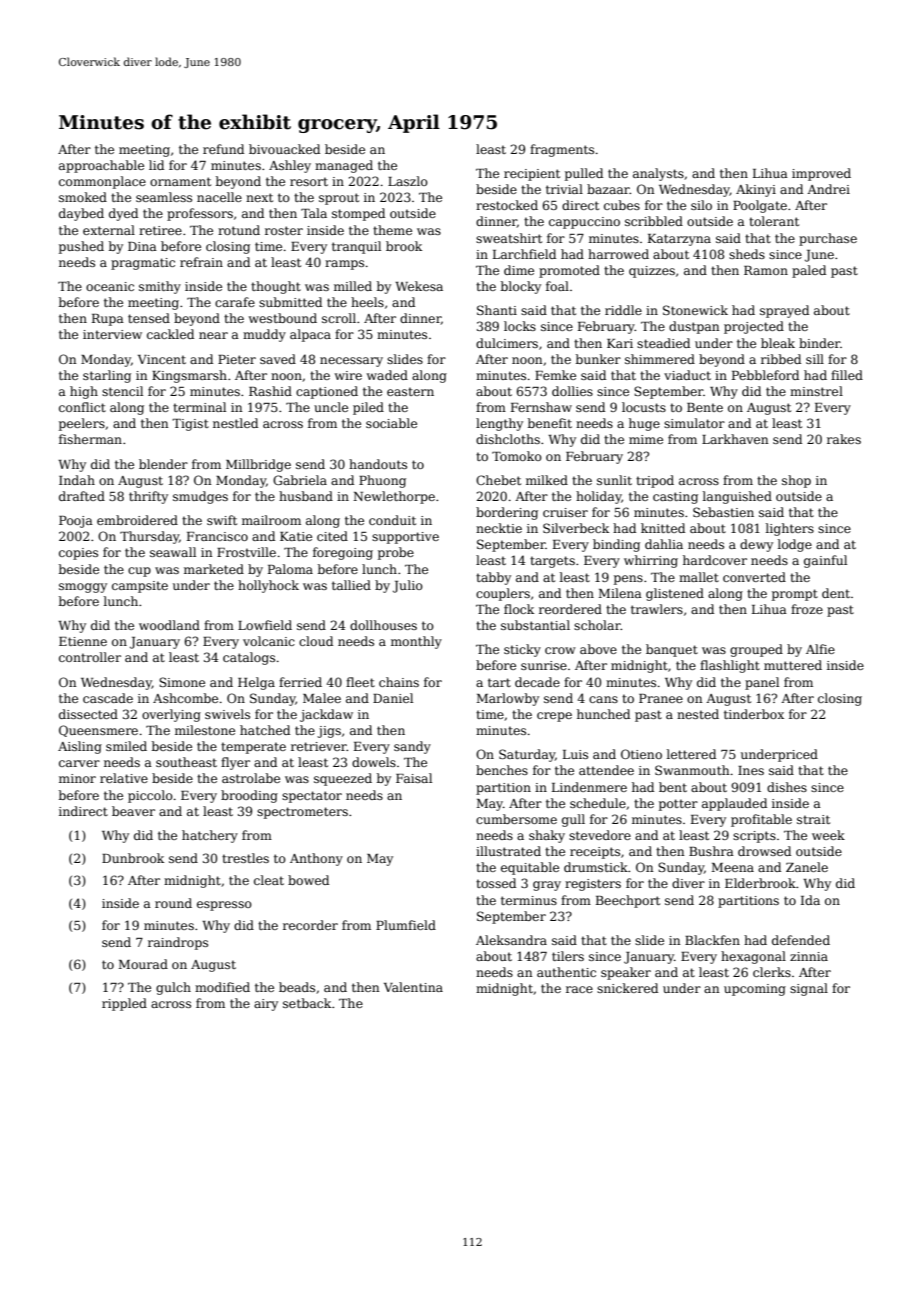  I want to click on milked, so click(547, 480).
